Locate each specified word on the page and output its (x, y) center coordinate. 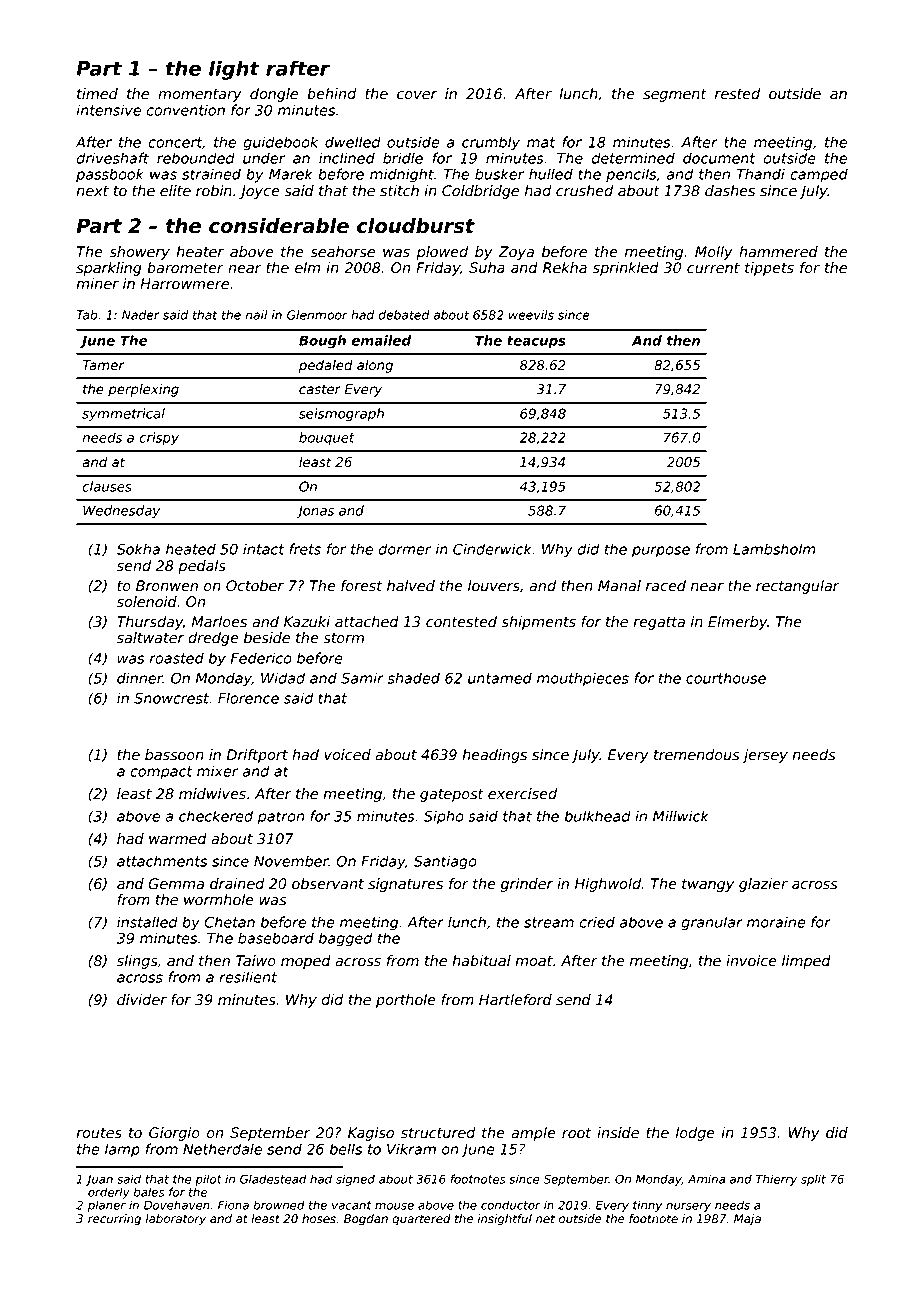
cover (417, 95)
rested (737, 94)
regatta (659, 623)
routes (99, 1133)
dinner (140, 678)
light (234, 70)
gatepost (452, 795)
